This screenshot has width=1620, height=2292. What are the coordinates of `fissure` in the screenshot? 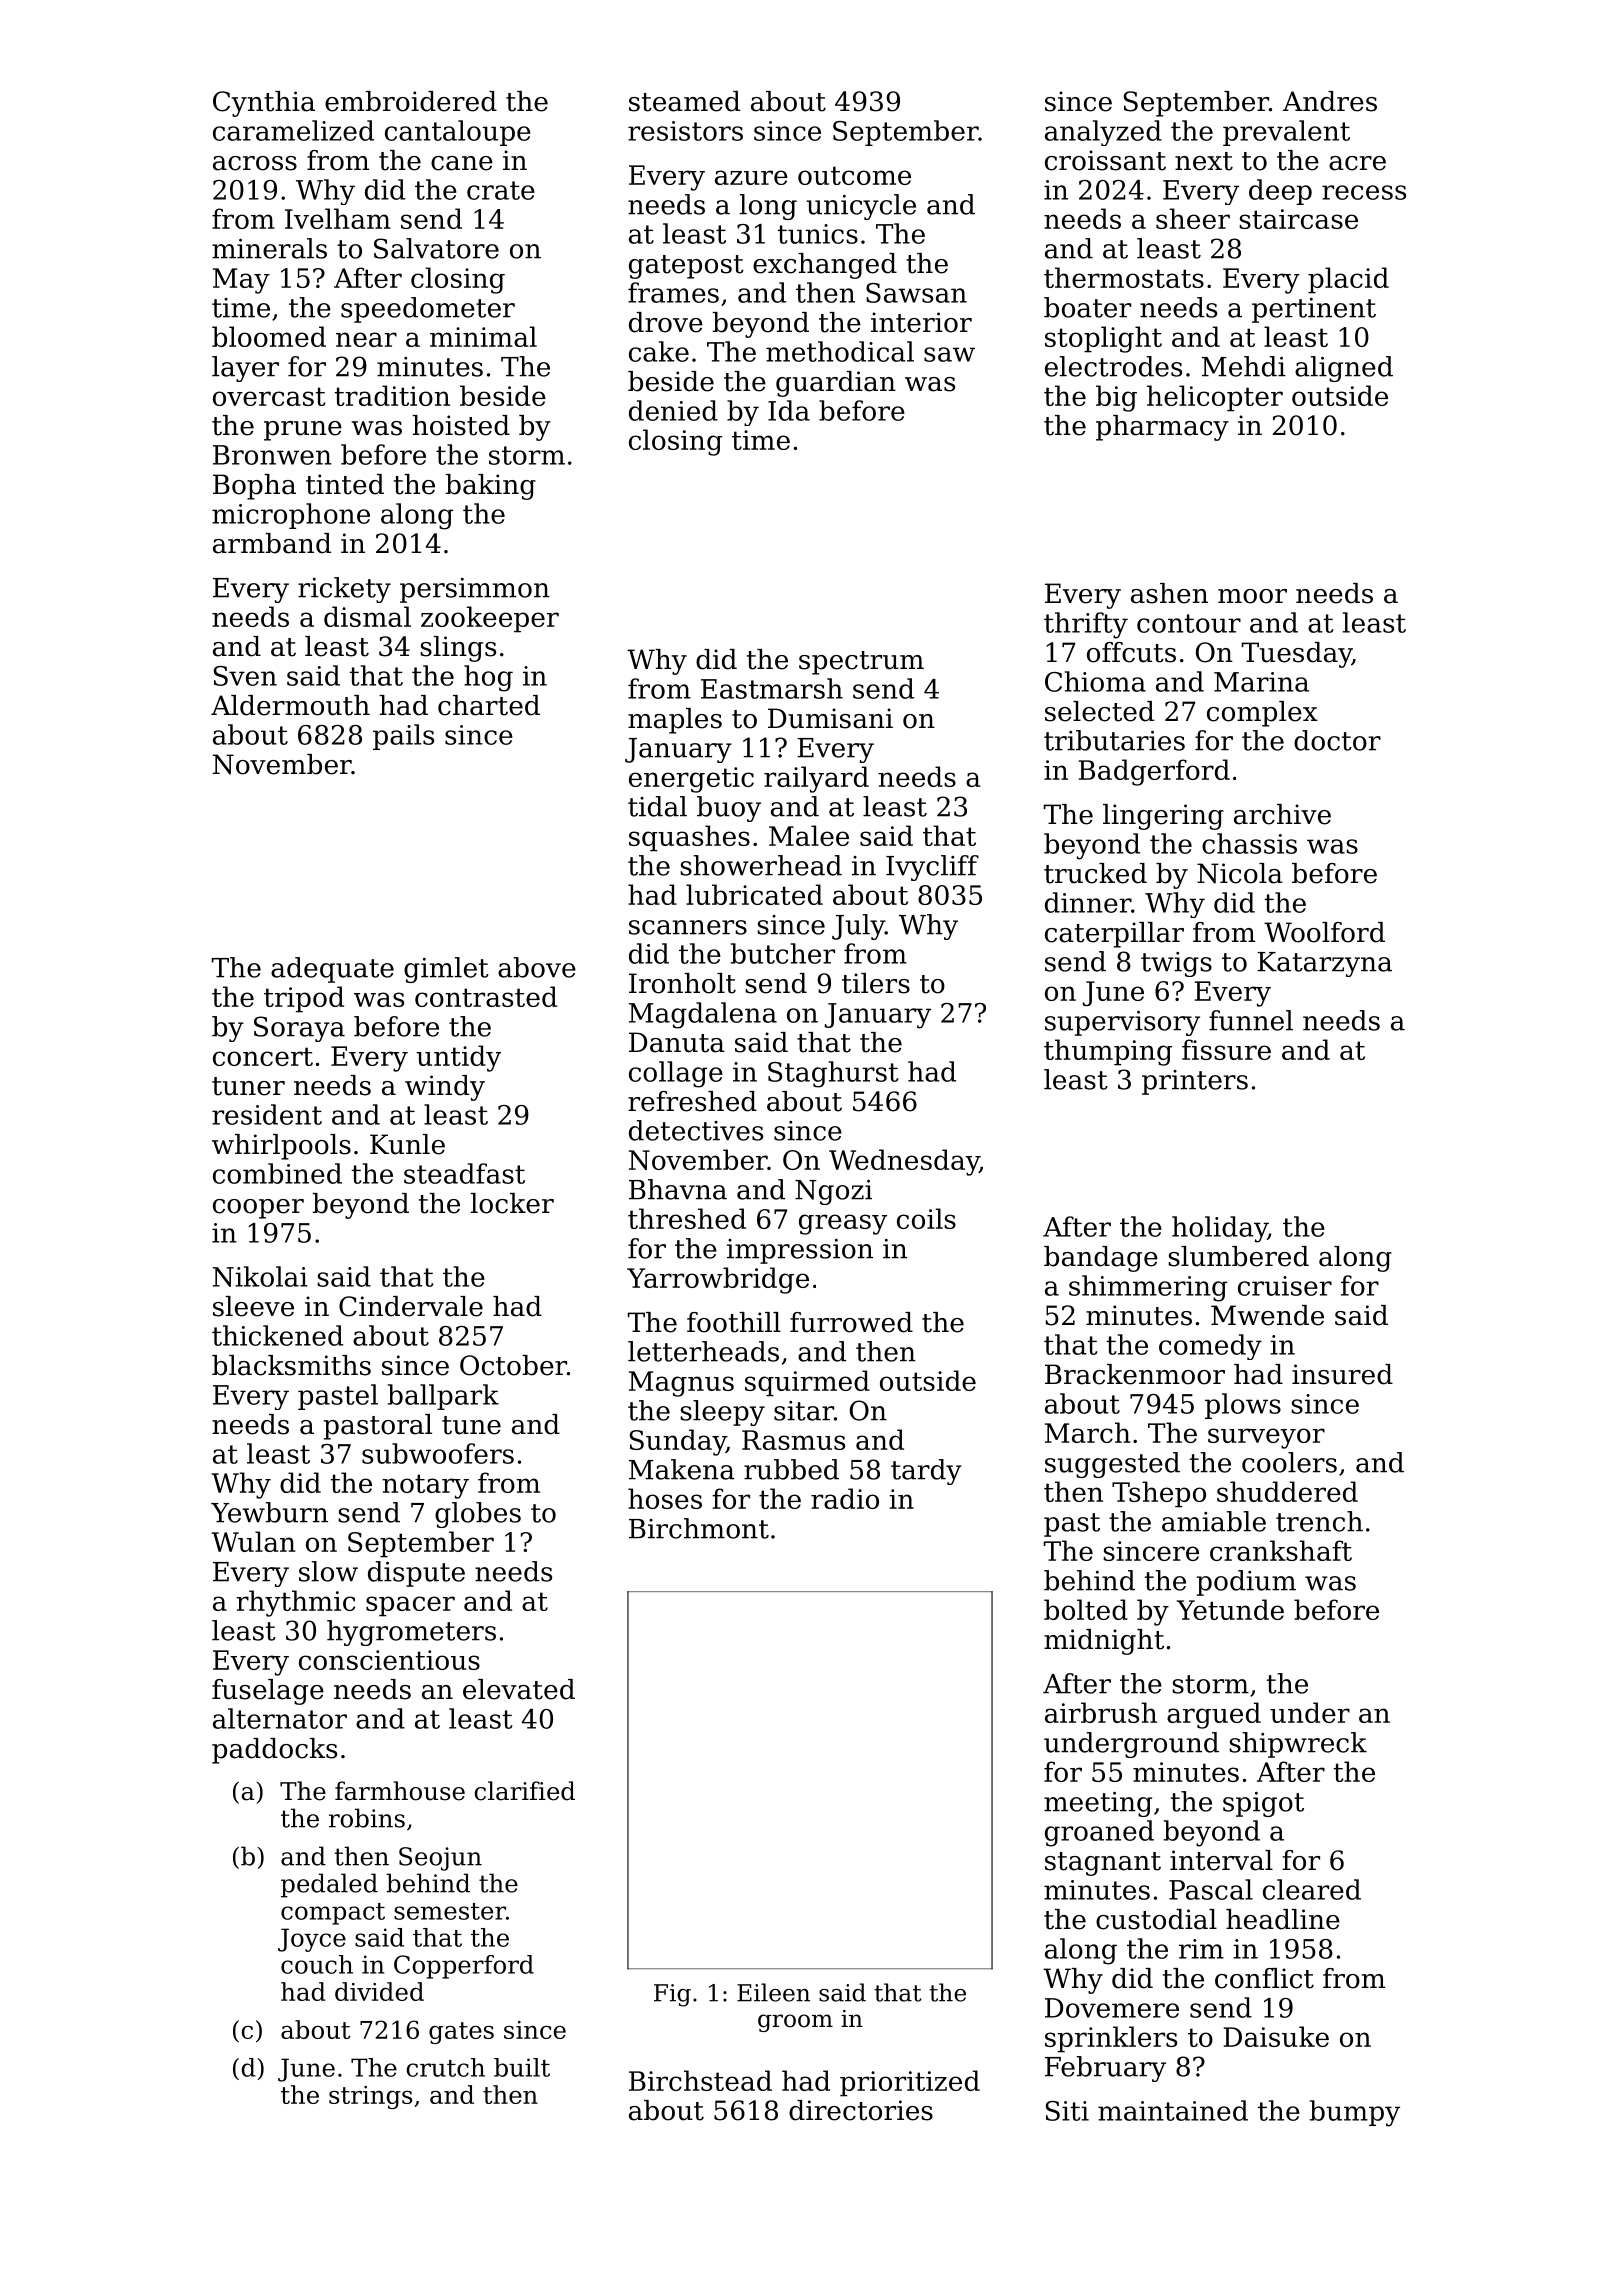 It's located at (1226, 1049).
